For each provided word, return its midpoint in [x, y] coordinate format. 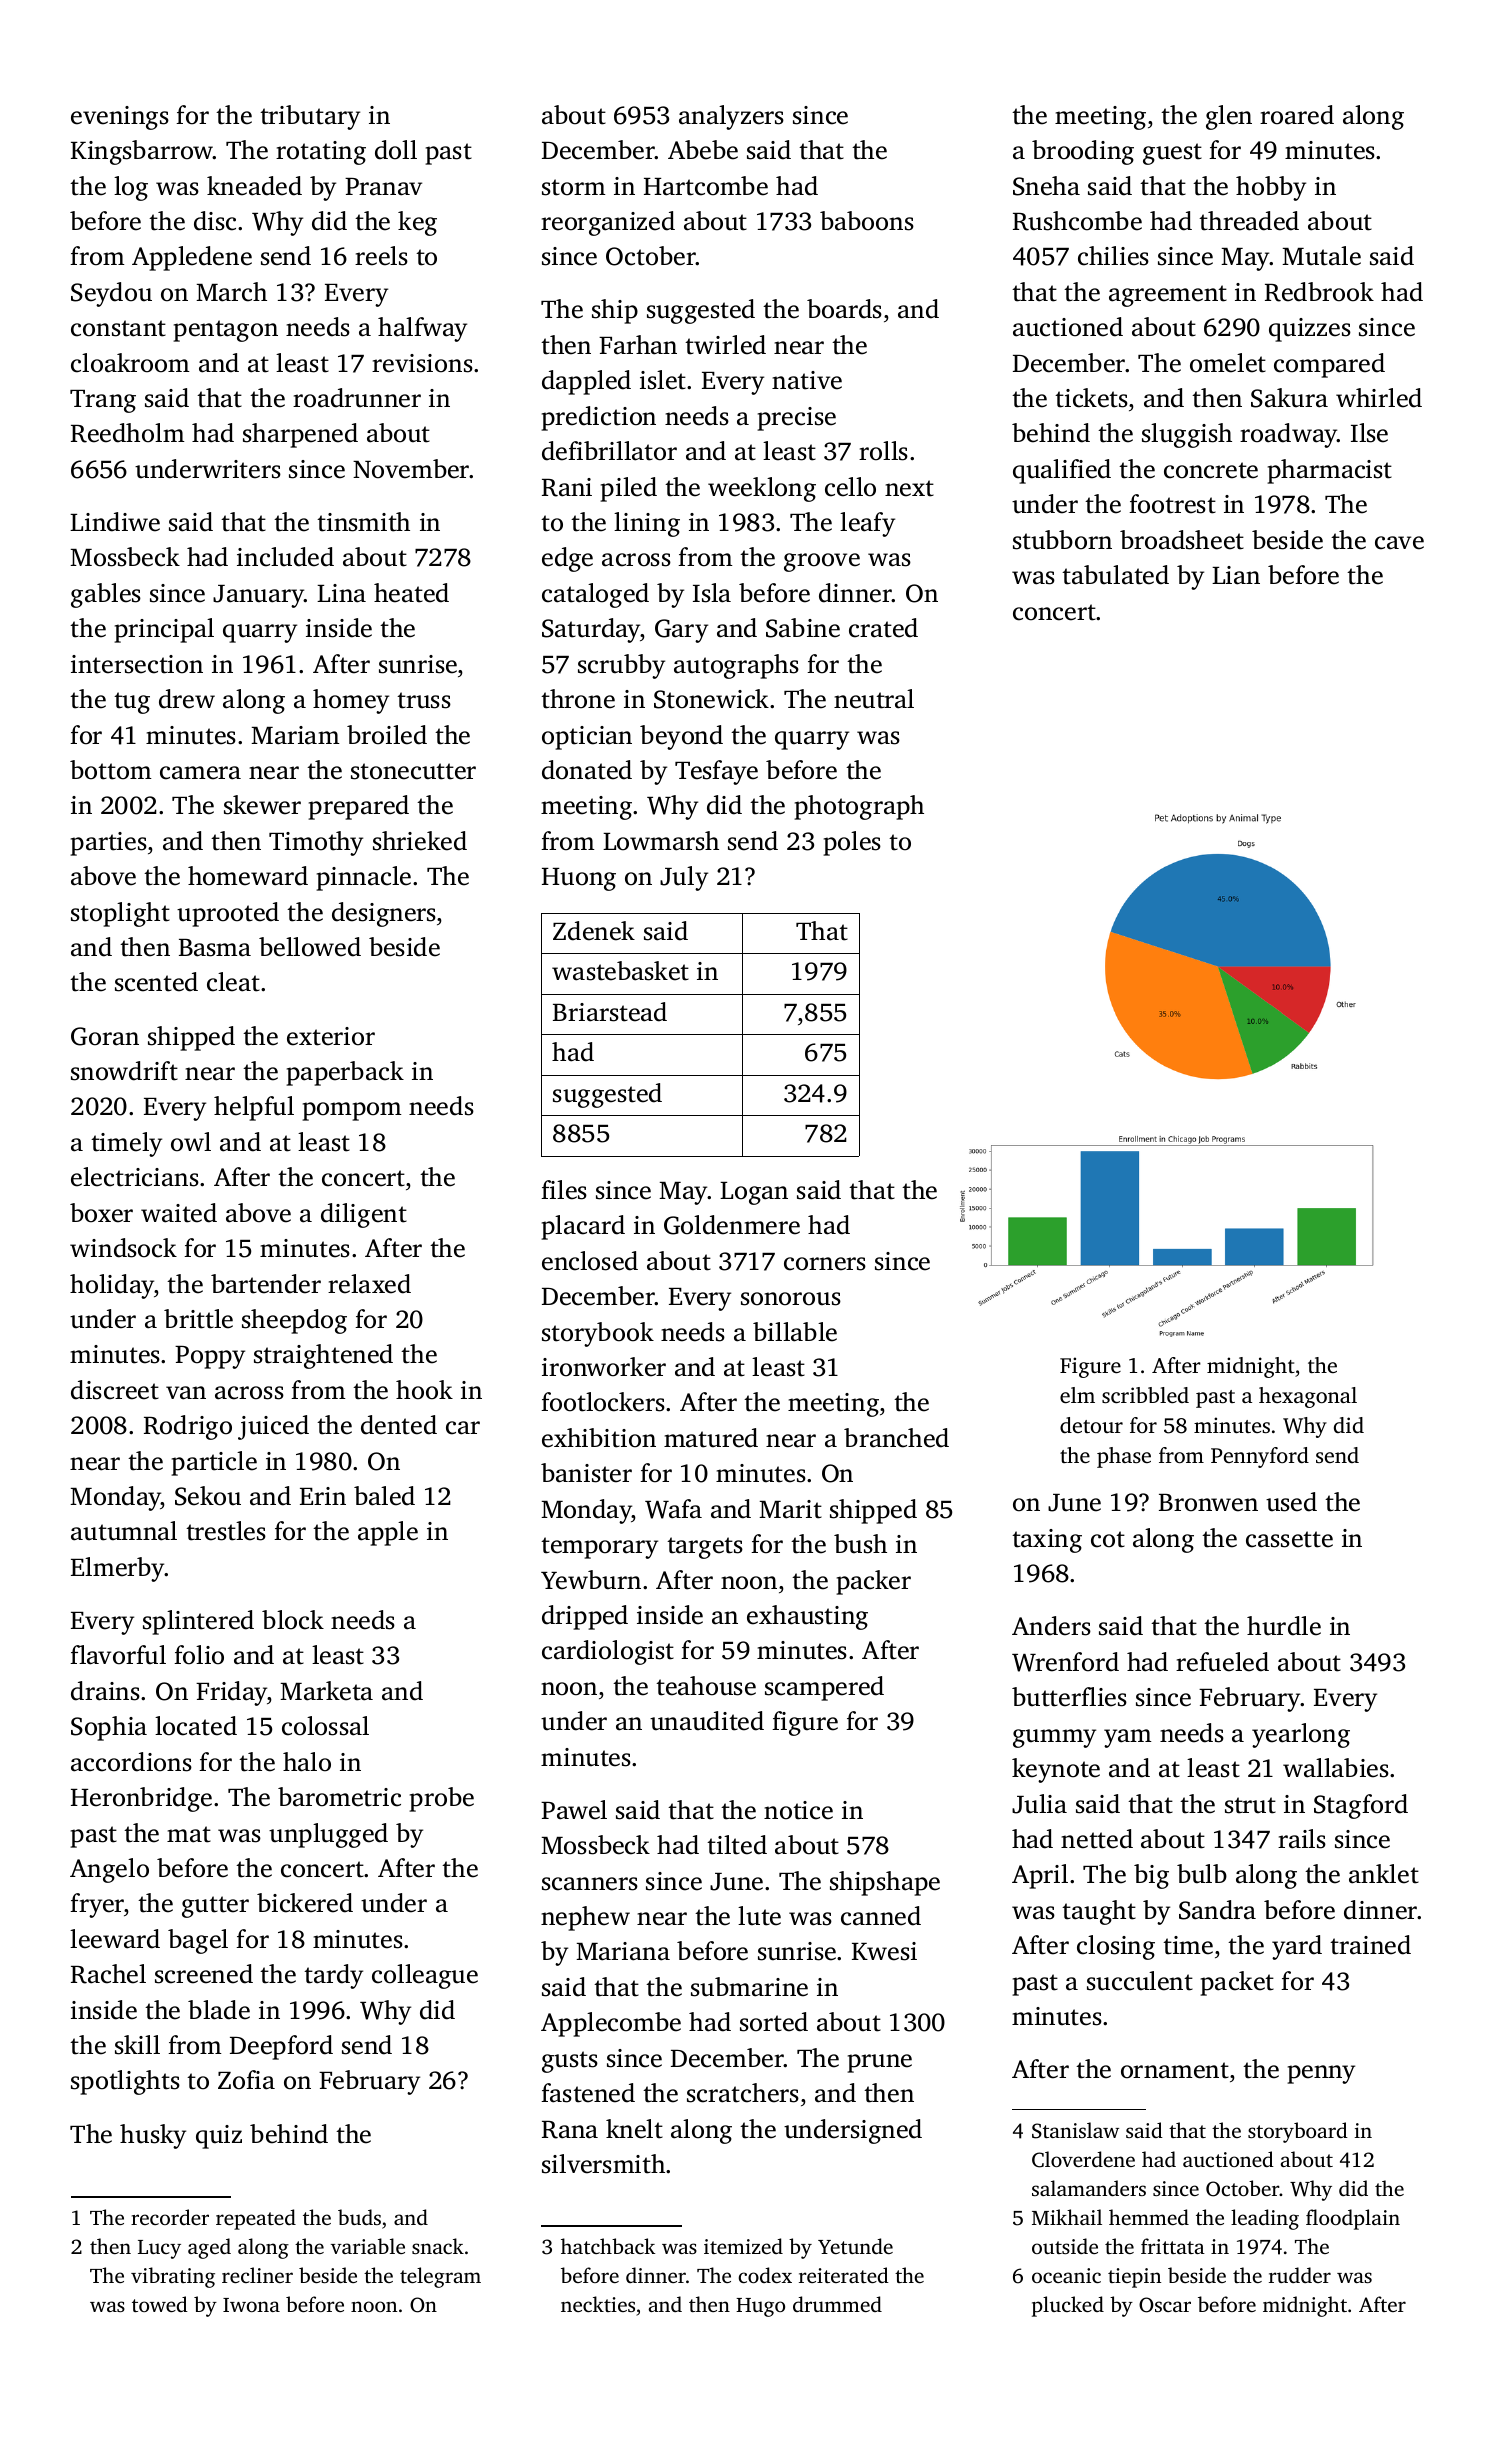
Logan [754, 1193]
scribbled [1145, 1395]
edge [567, 559]
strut [1250, 1805]
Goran [105, 1036]
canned [881, 1916]
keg [417, 223]
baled [384, 1496]
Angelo [109, 1870]
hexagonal [1308, 1397]
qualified [1062, 471]
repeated [256, 2219]
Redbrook [1319, 292]
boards [844, 309]
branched [896, 1438]
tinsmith [363, 522]
